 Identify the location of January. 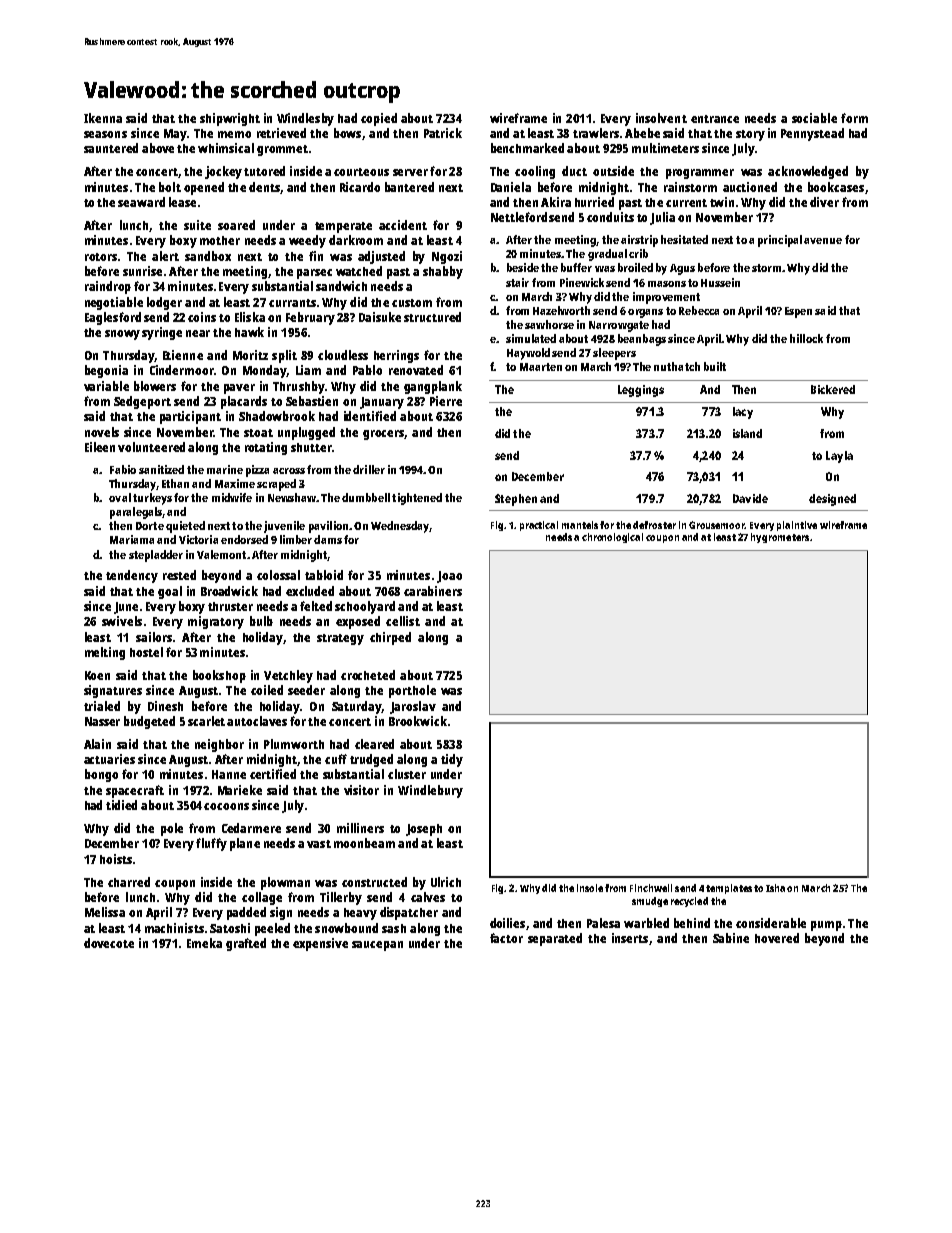
(382, 403).
